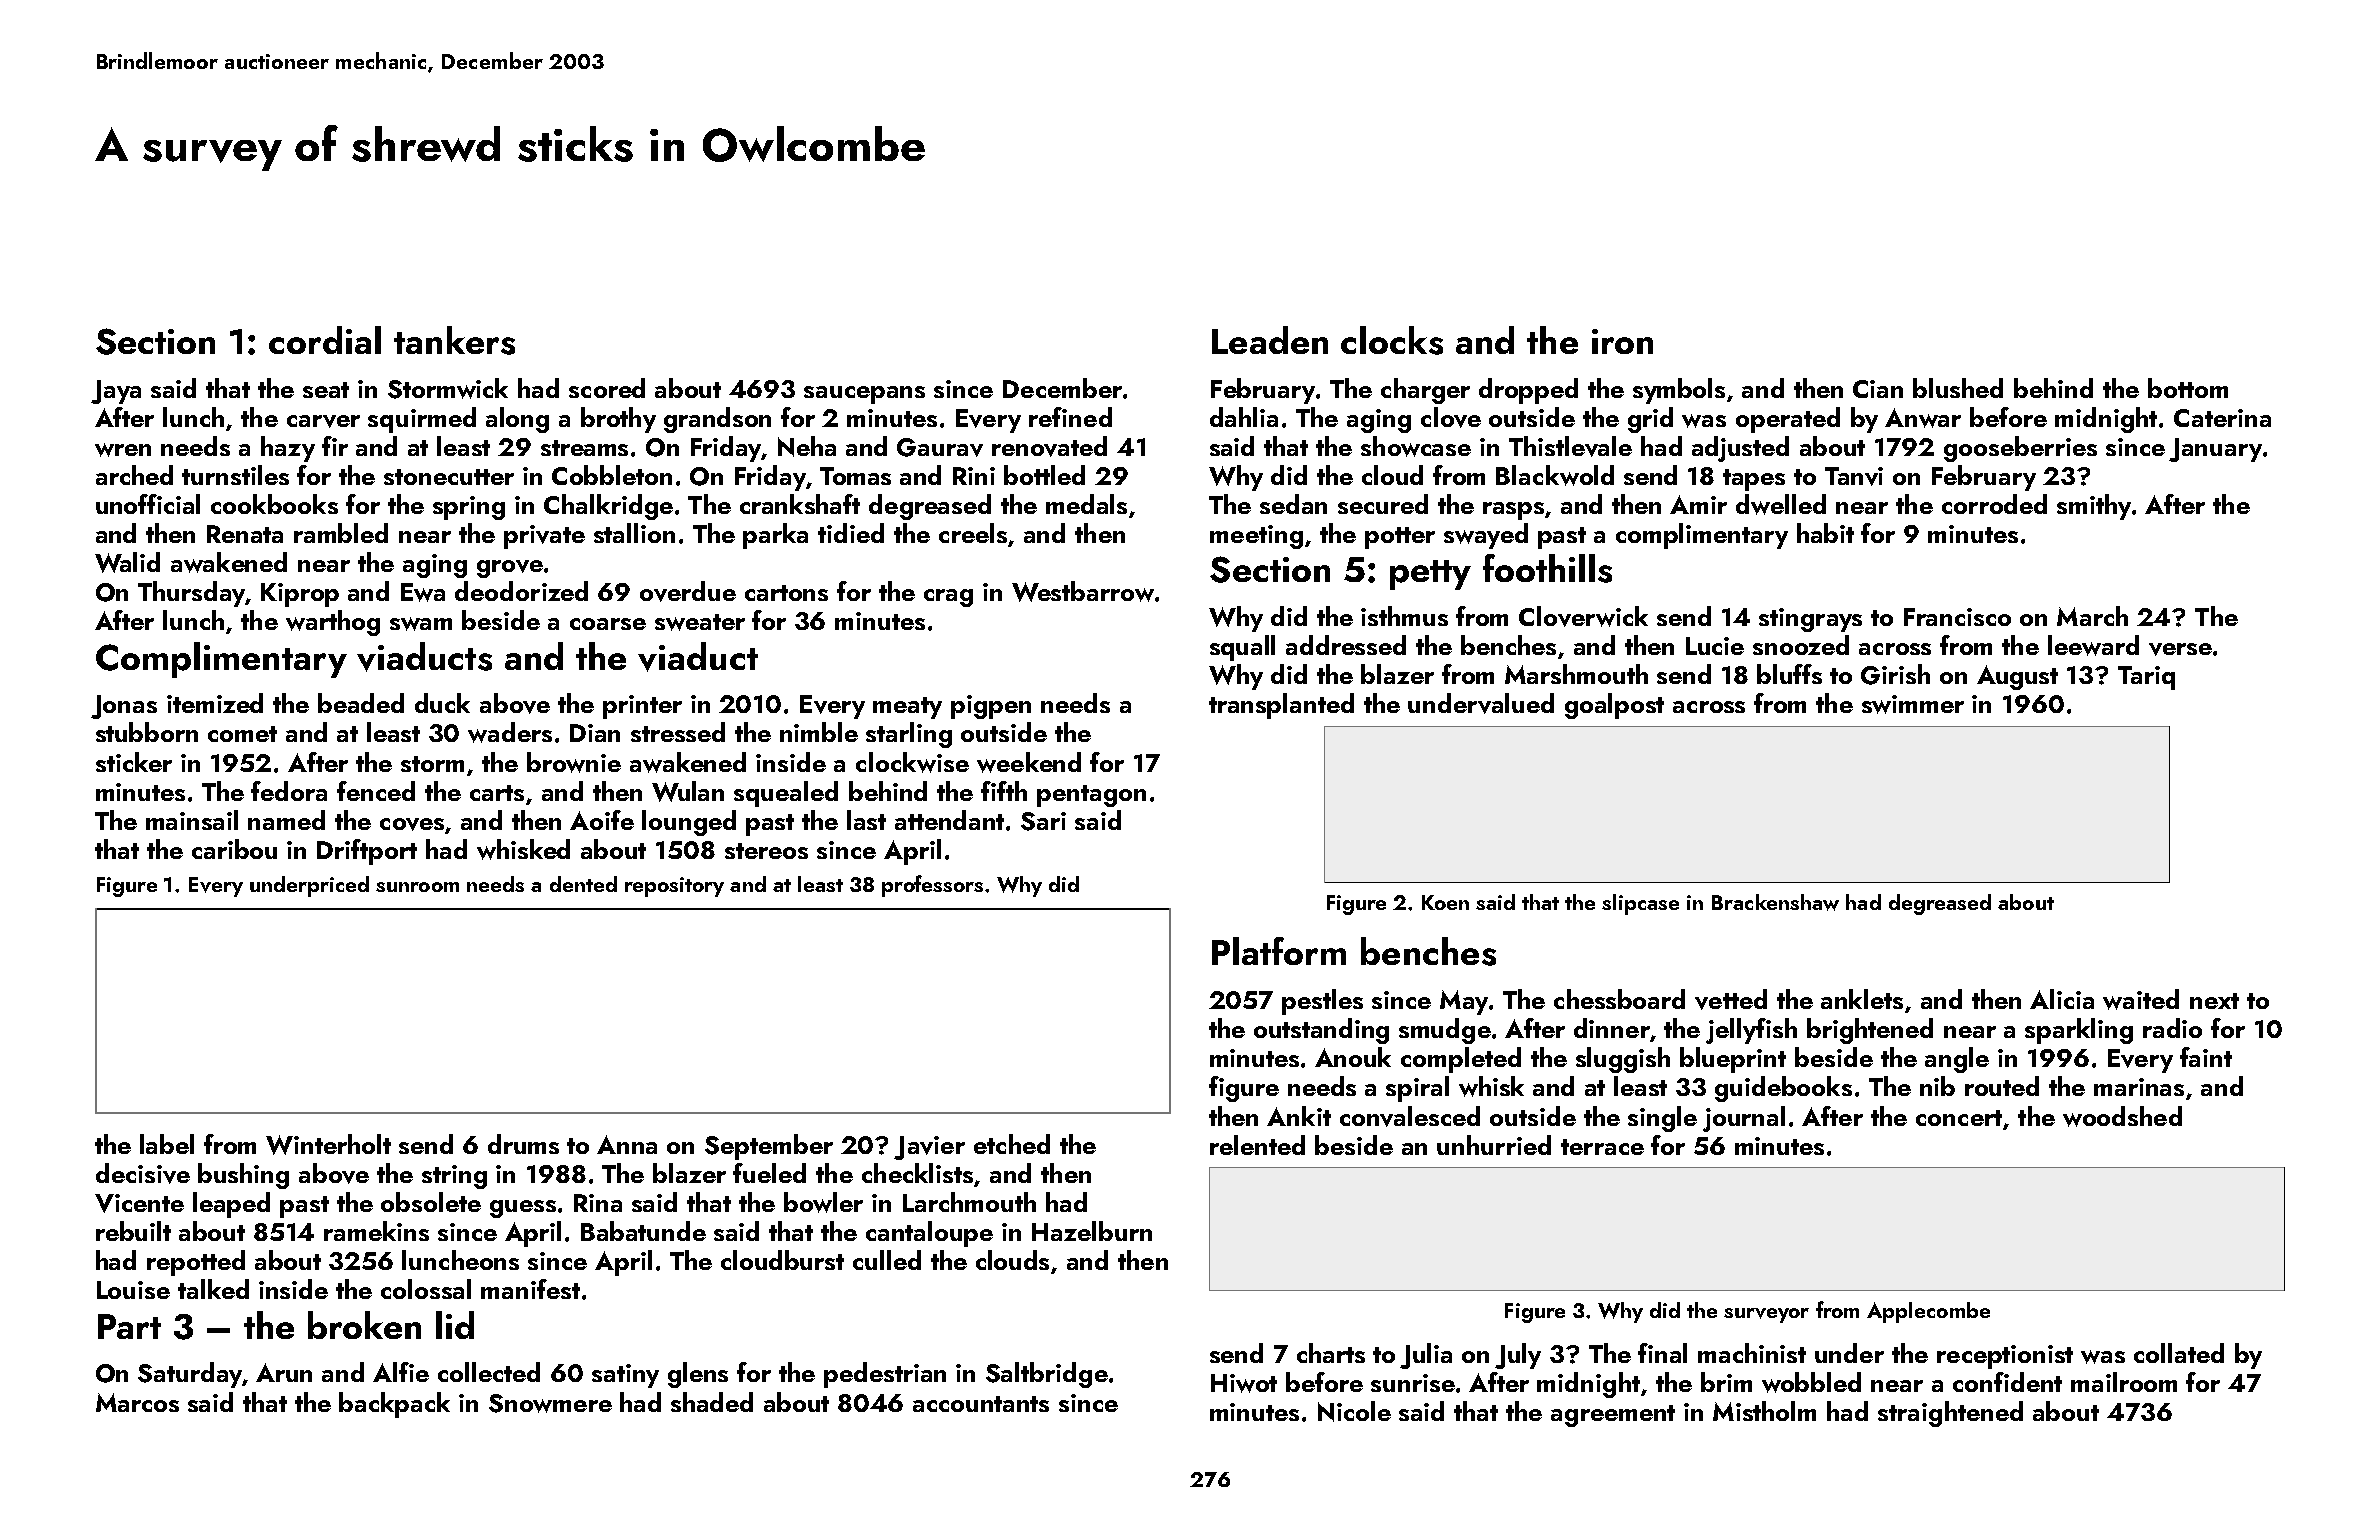  I want to click on renovated, so click(1049, 446).
